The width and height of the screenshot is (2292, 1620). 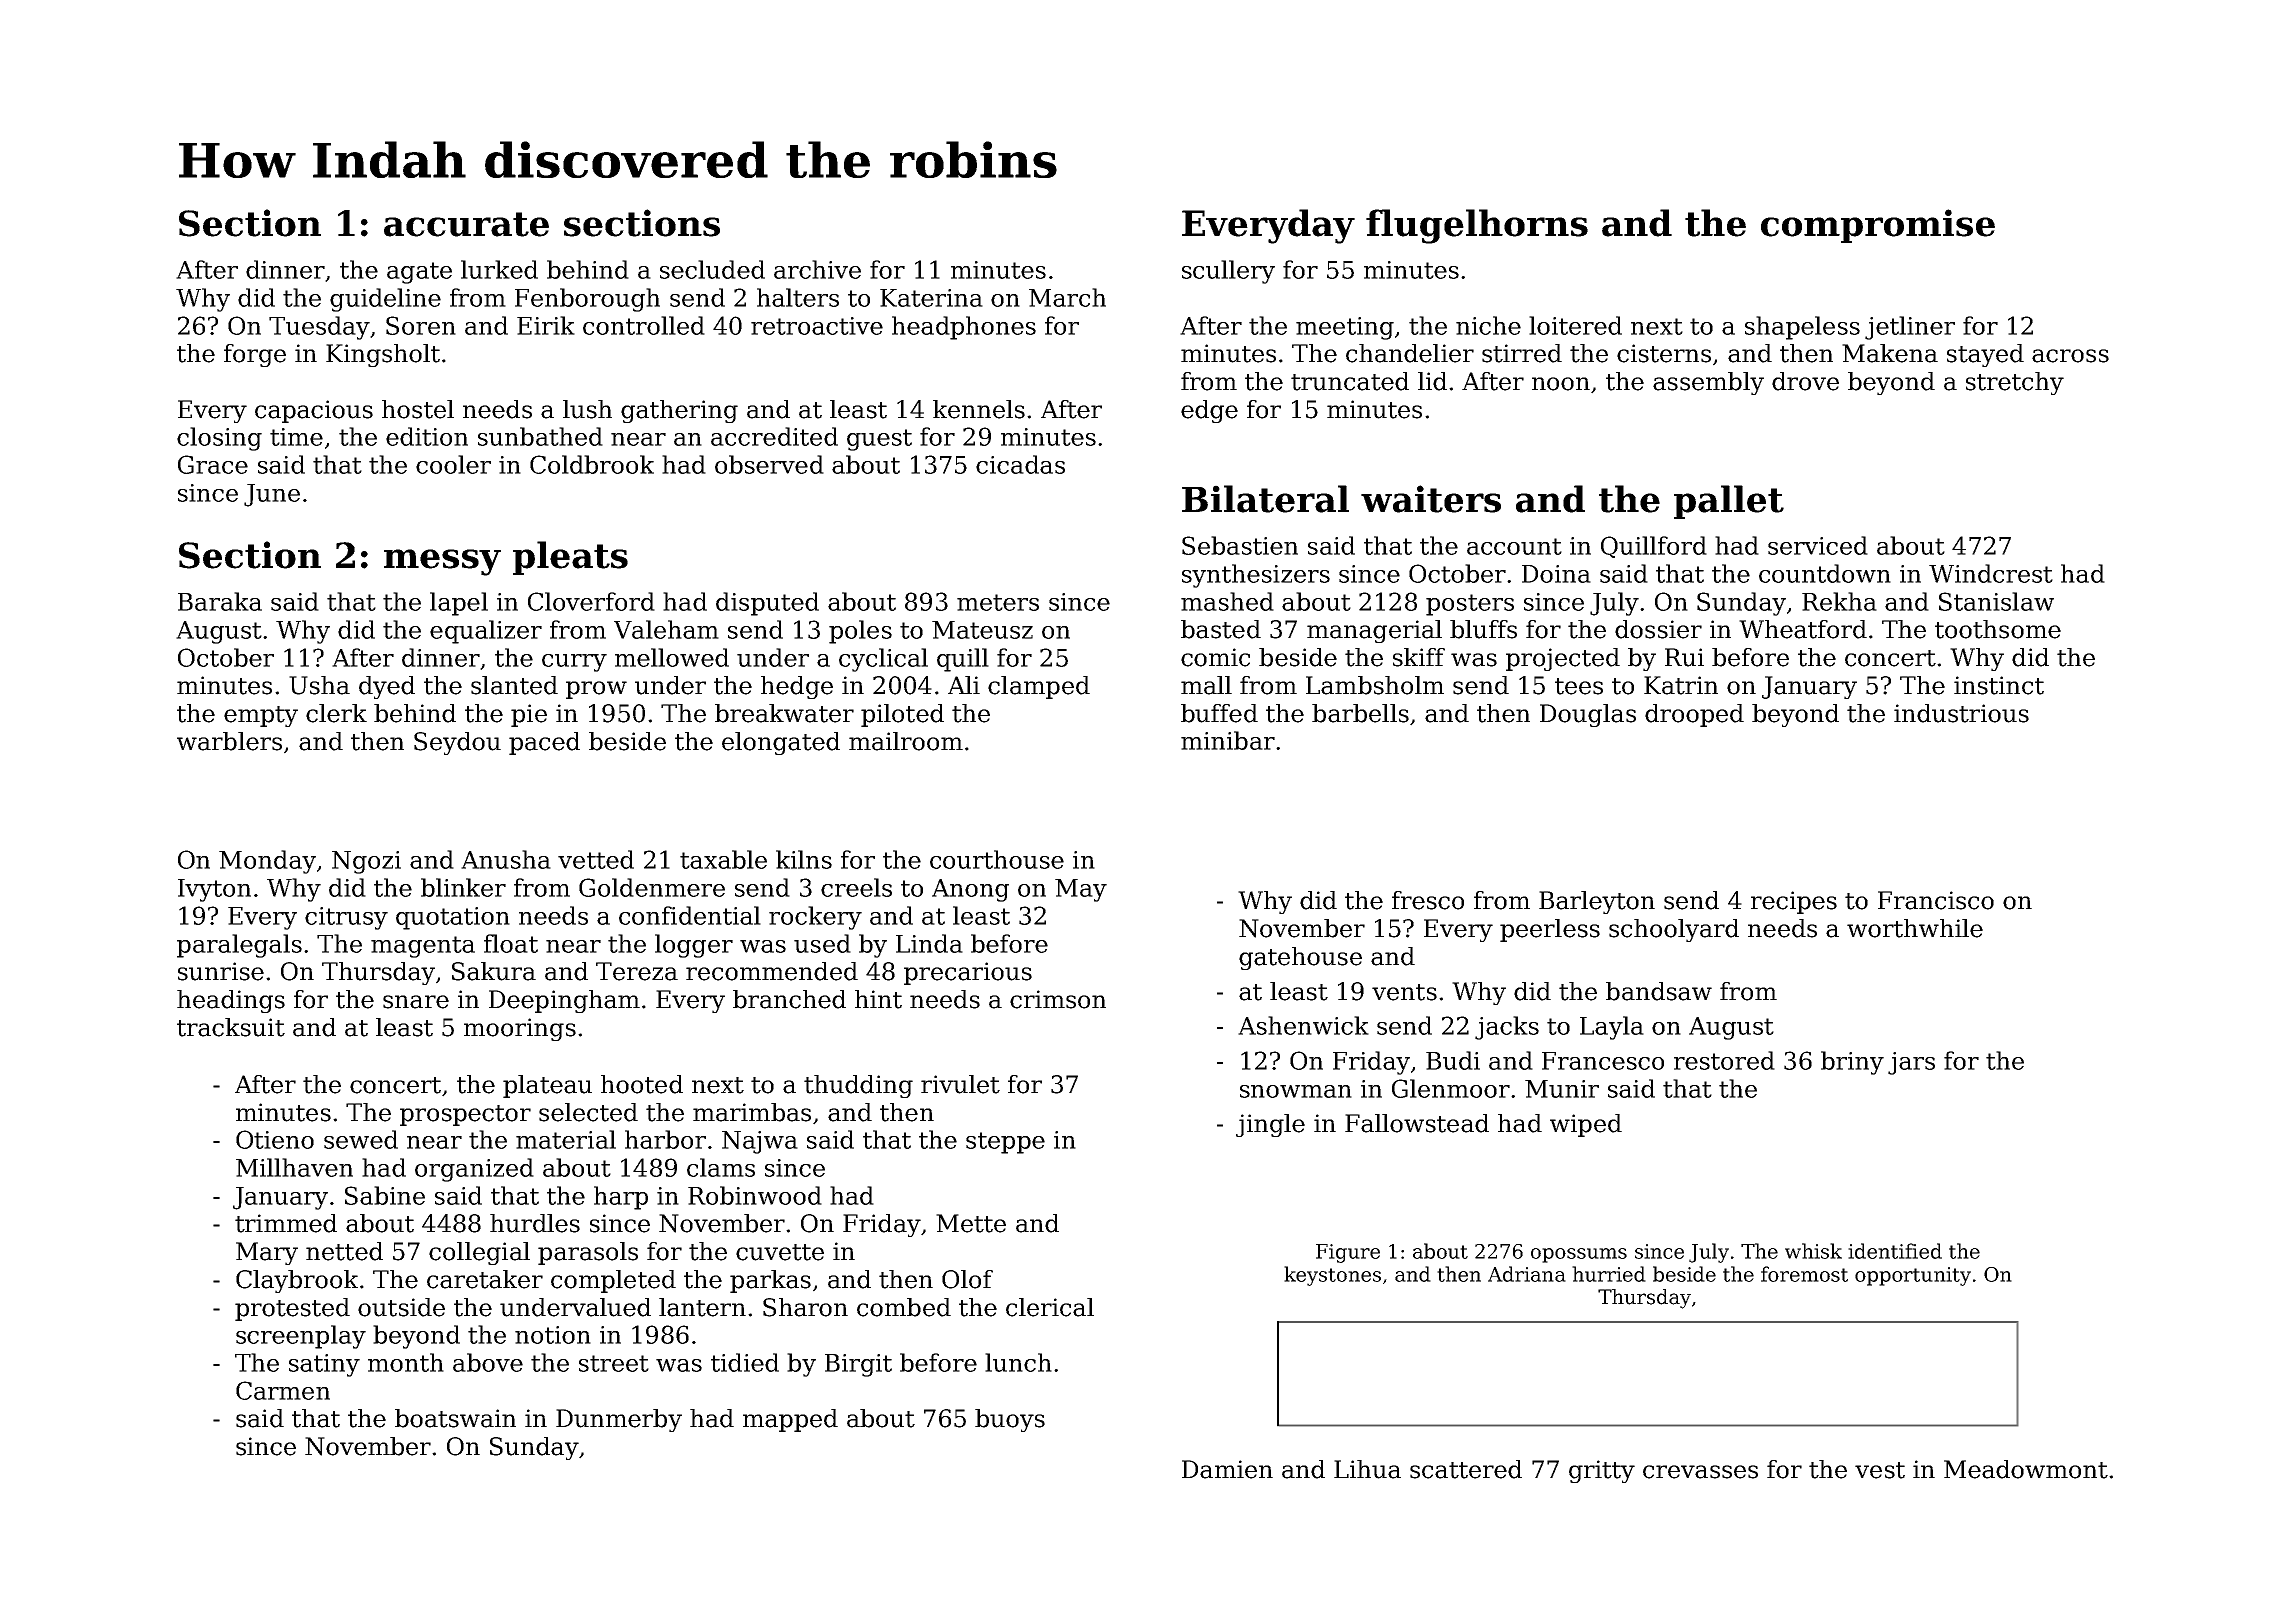 What do you see at coordinates (1586, 1125) in the screenshot?
I see `wiped` at bounding box center [1586, 1125].
